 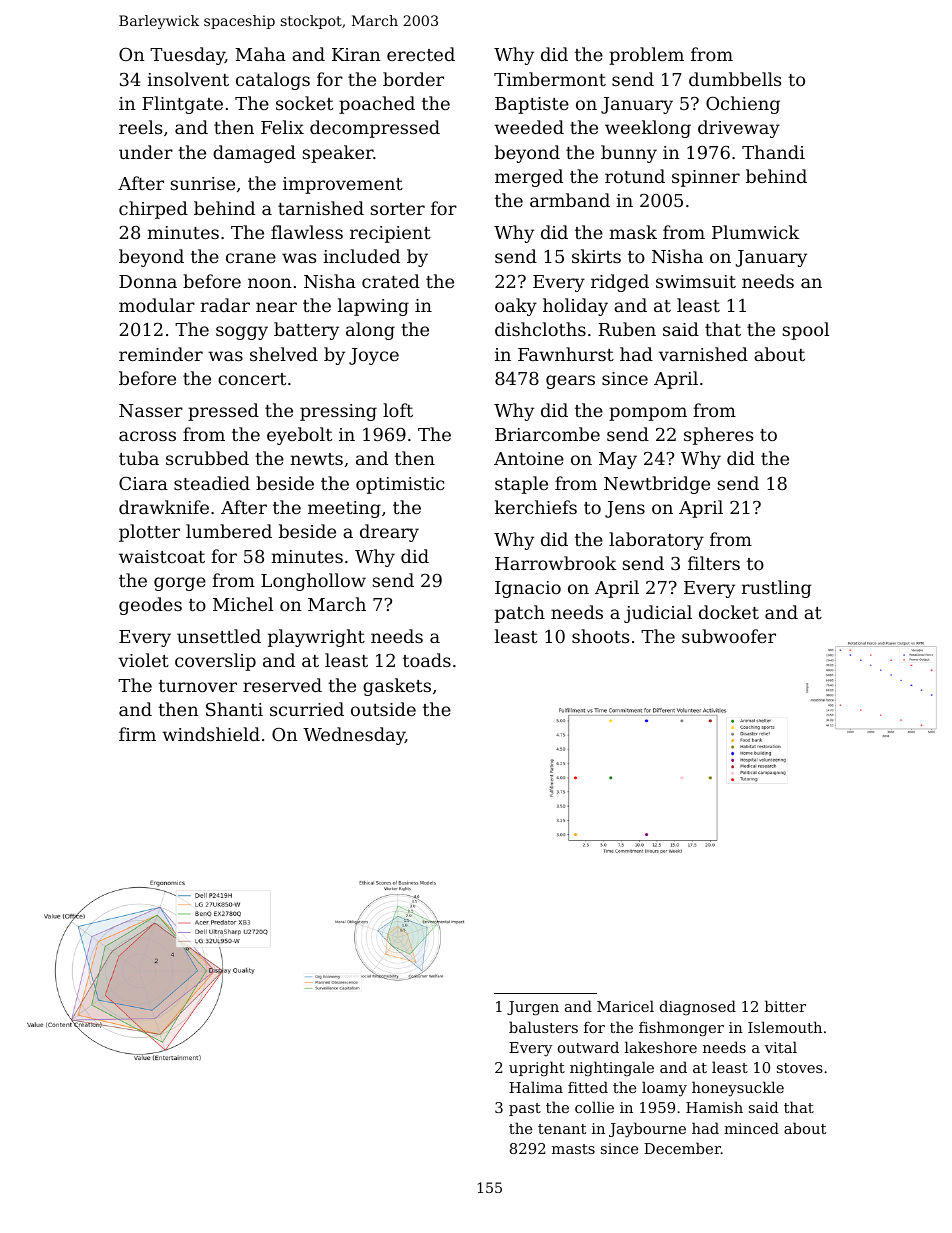 I want to click on erected, so click(x=421, y=54).
